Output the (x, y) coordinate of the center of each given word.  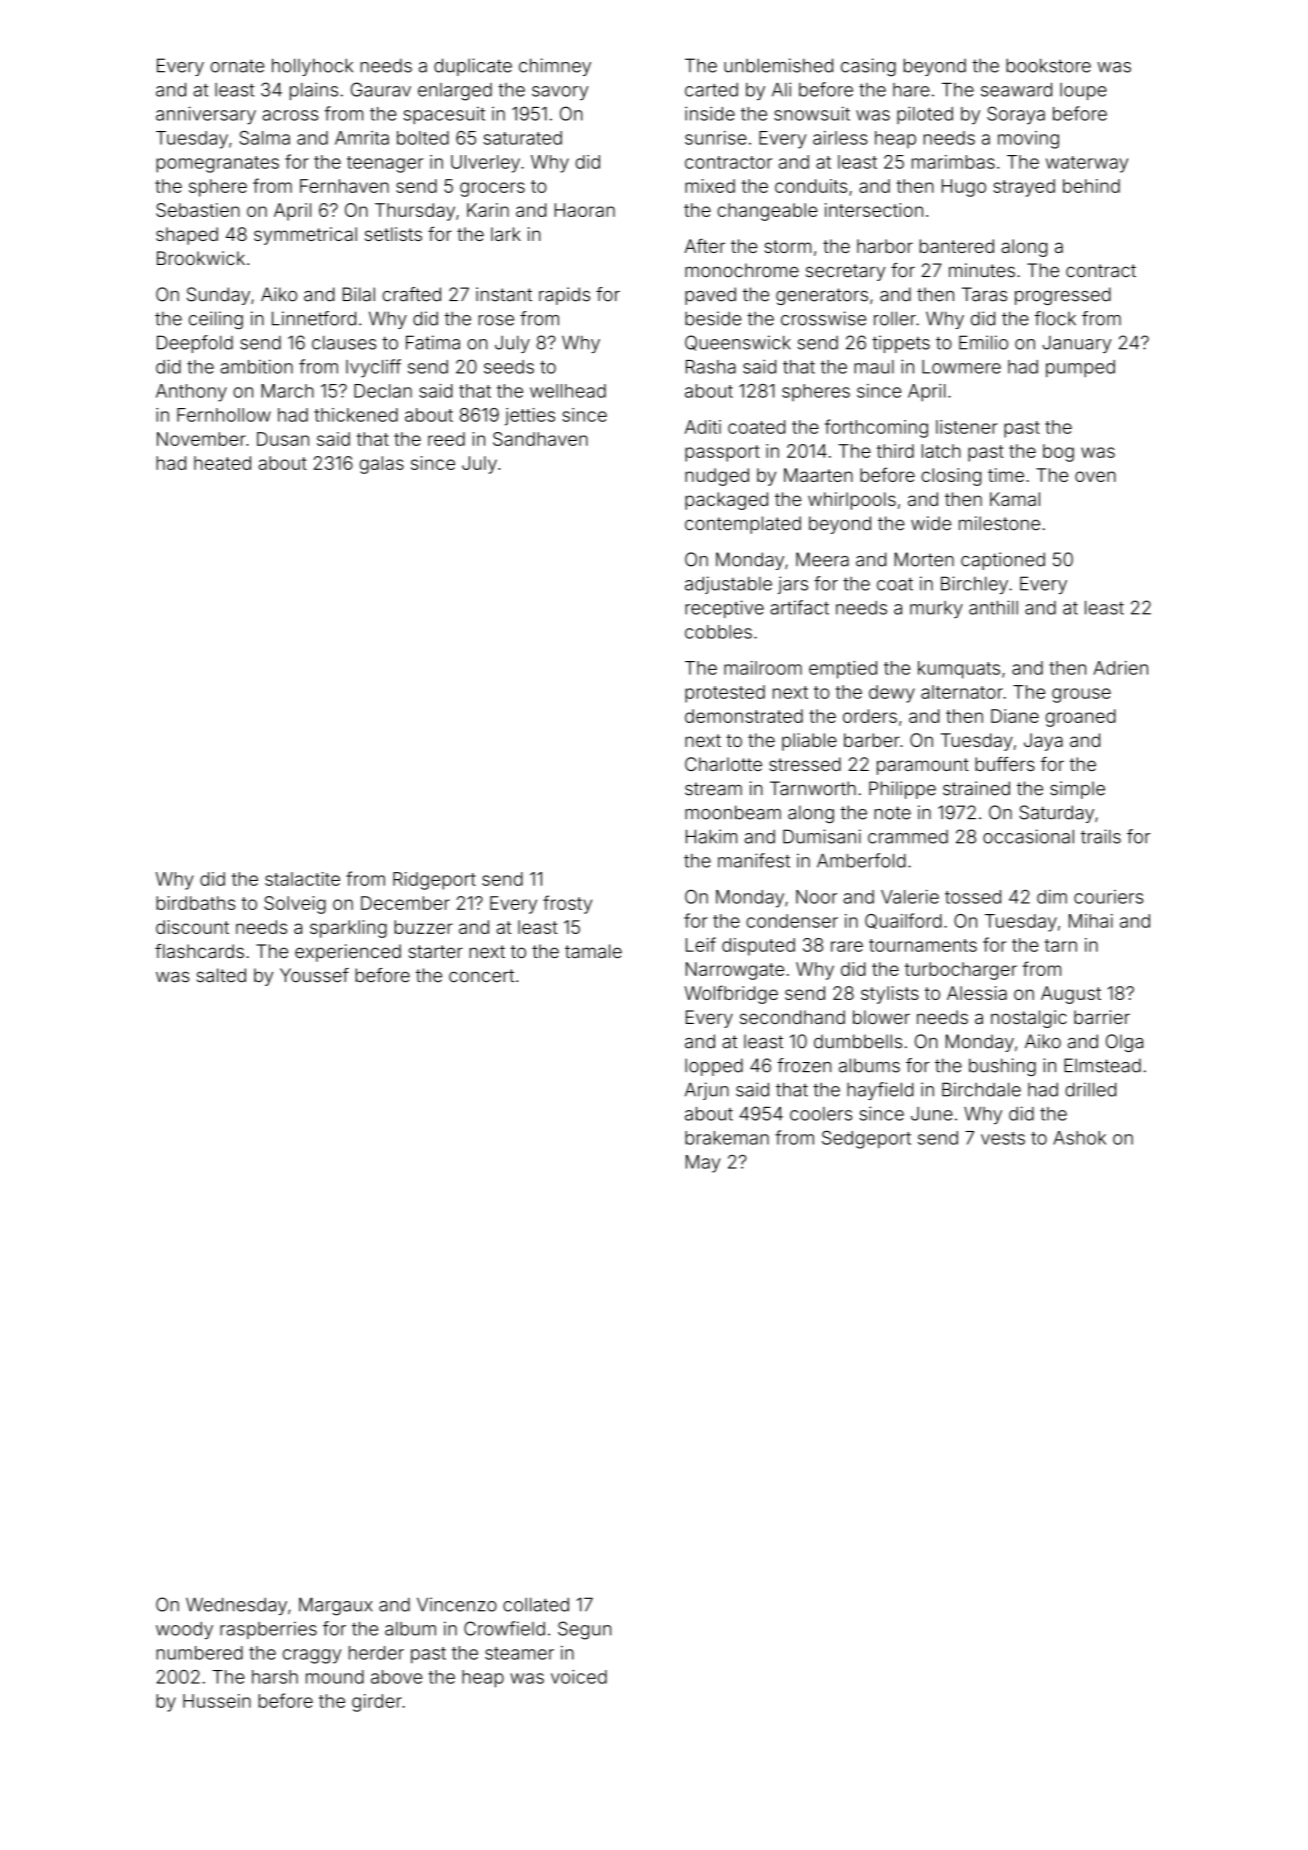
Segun (584, 1630)
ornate (237, 66)
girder (377, 1703)
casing (868, 67)
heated (222, 463)
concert (481, 976)
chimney (555, 67)
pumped (1080, 368)
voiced (579, 1677)
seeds (509, 367)
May (703, 1164)
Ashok (1079, 1138)
